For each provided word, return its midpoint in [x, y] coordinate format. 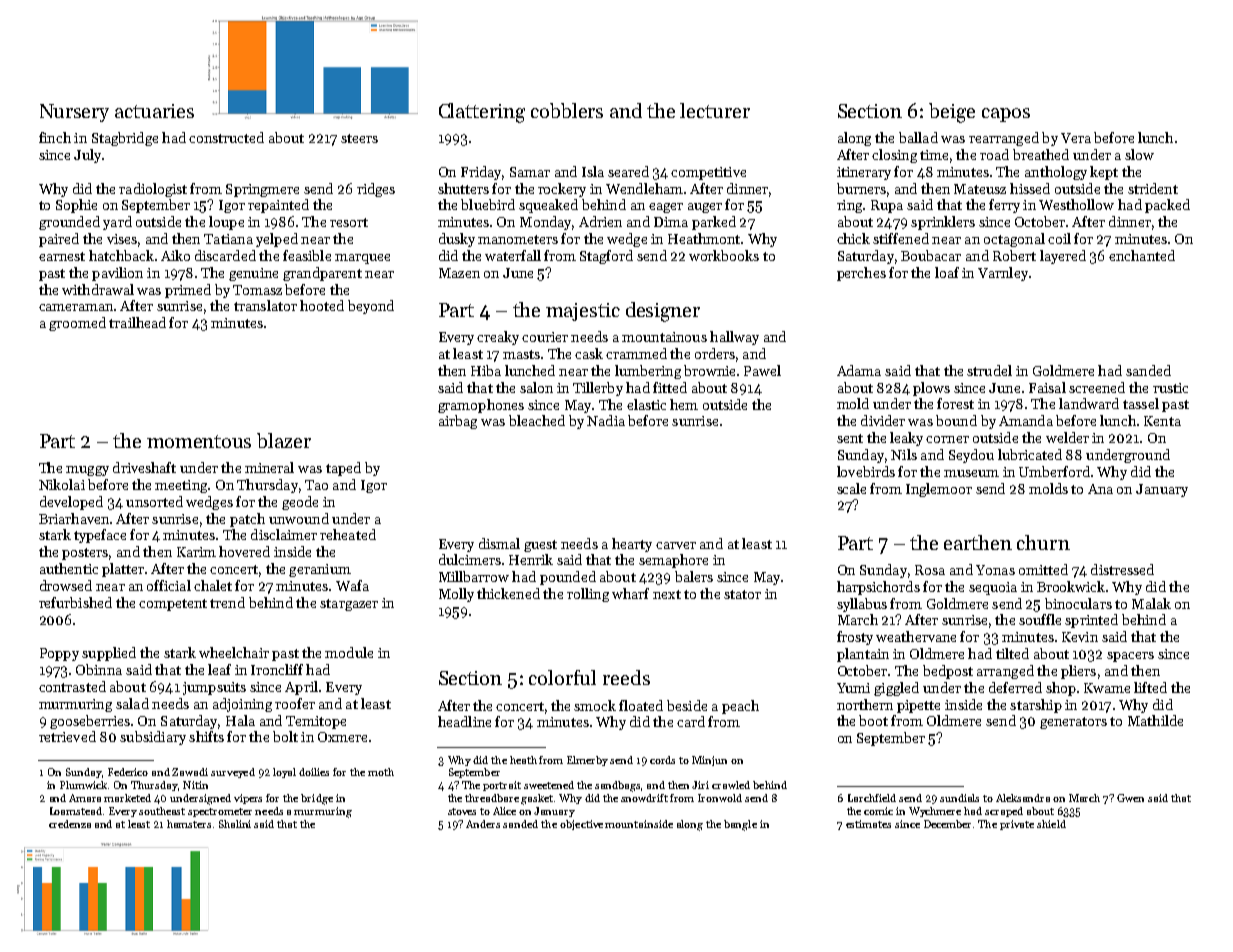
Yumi [853, 688]
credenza [70, 824]
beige [952, 113]
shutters [463, 188]
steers [359, 138]
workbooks [724, 255]
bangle [740, 825]
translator [265, 305]
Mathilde [1155, 720]
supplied [109, 654]
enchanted [1142, 255]
